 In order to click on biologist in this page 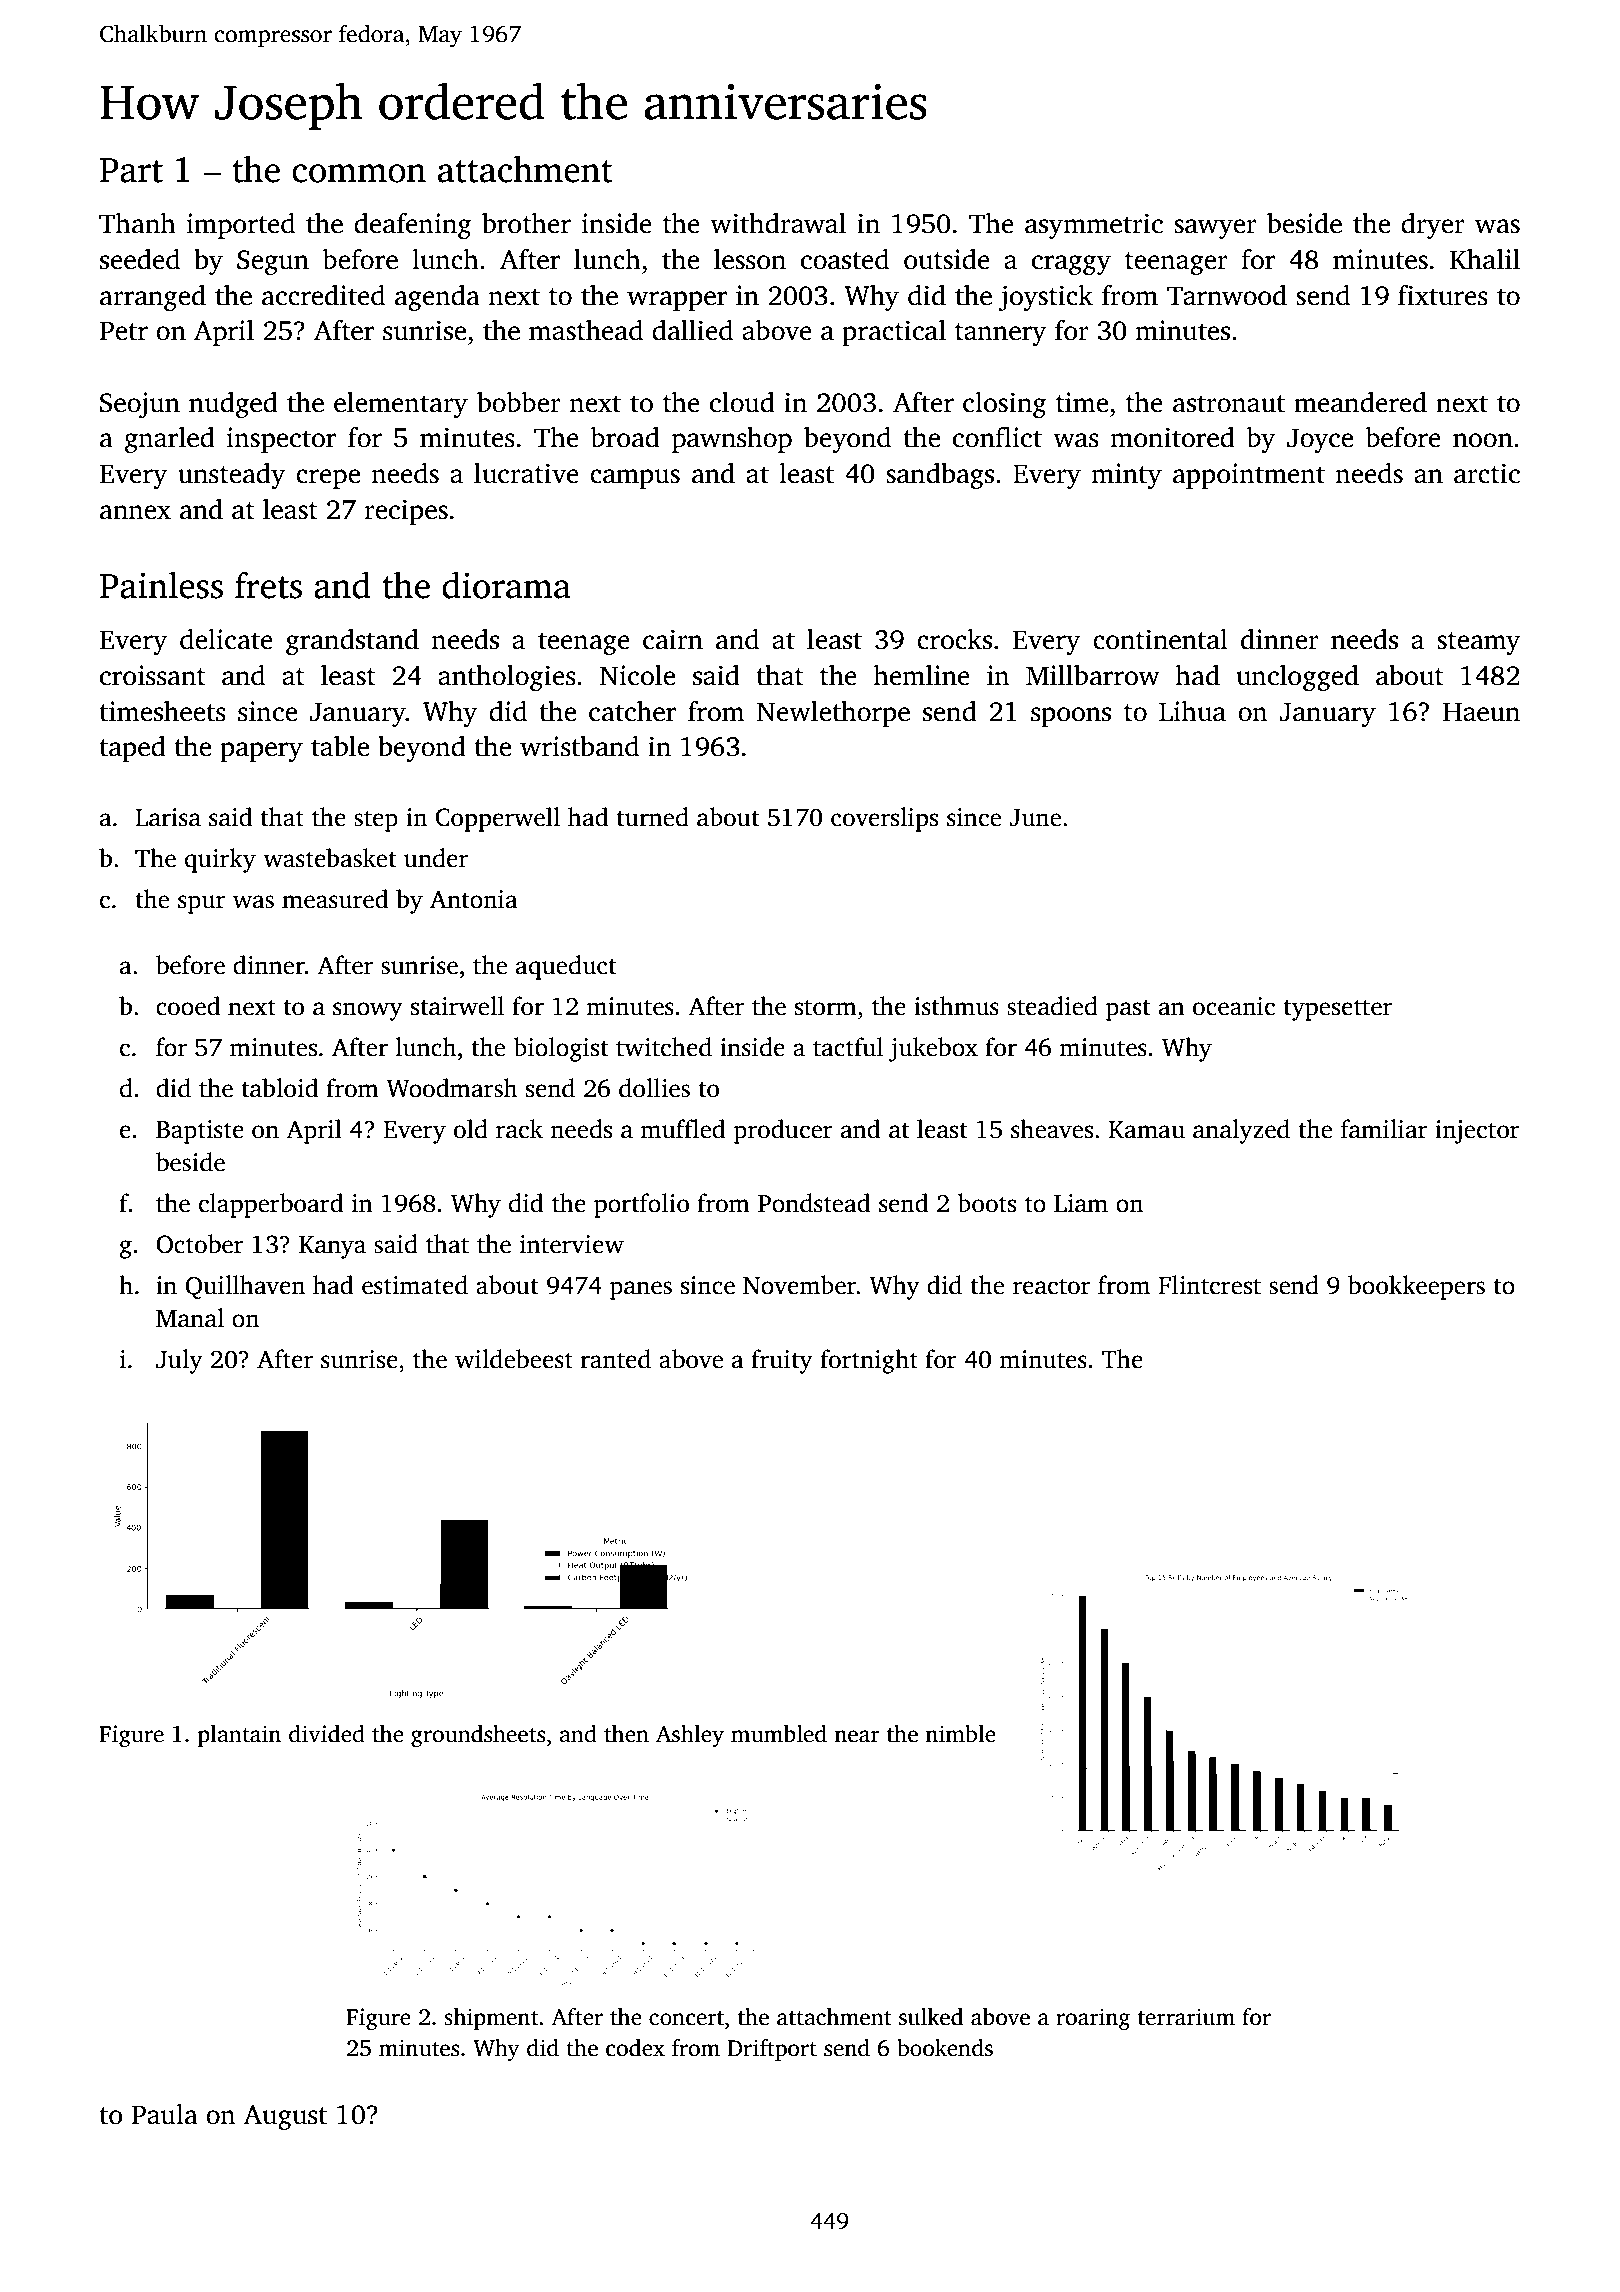, I will do `click(560, 1049)`.
